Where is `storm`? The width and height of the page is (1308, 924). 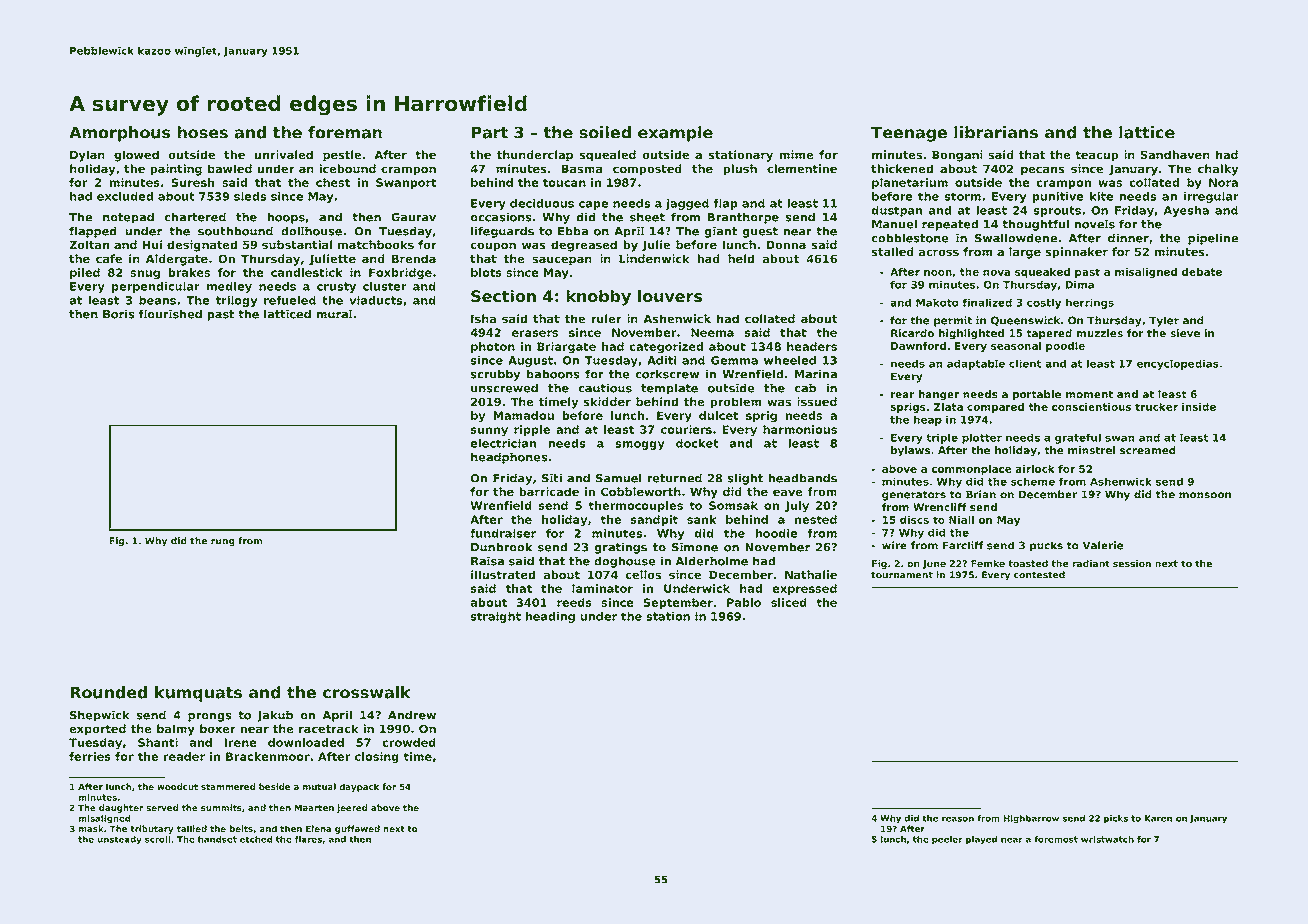
storm is located at coordinates (963, 196).
